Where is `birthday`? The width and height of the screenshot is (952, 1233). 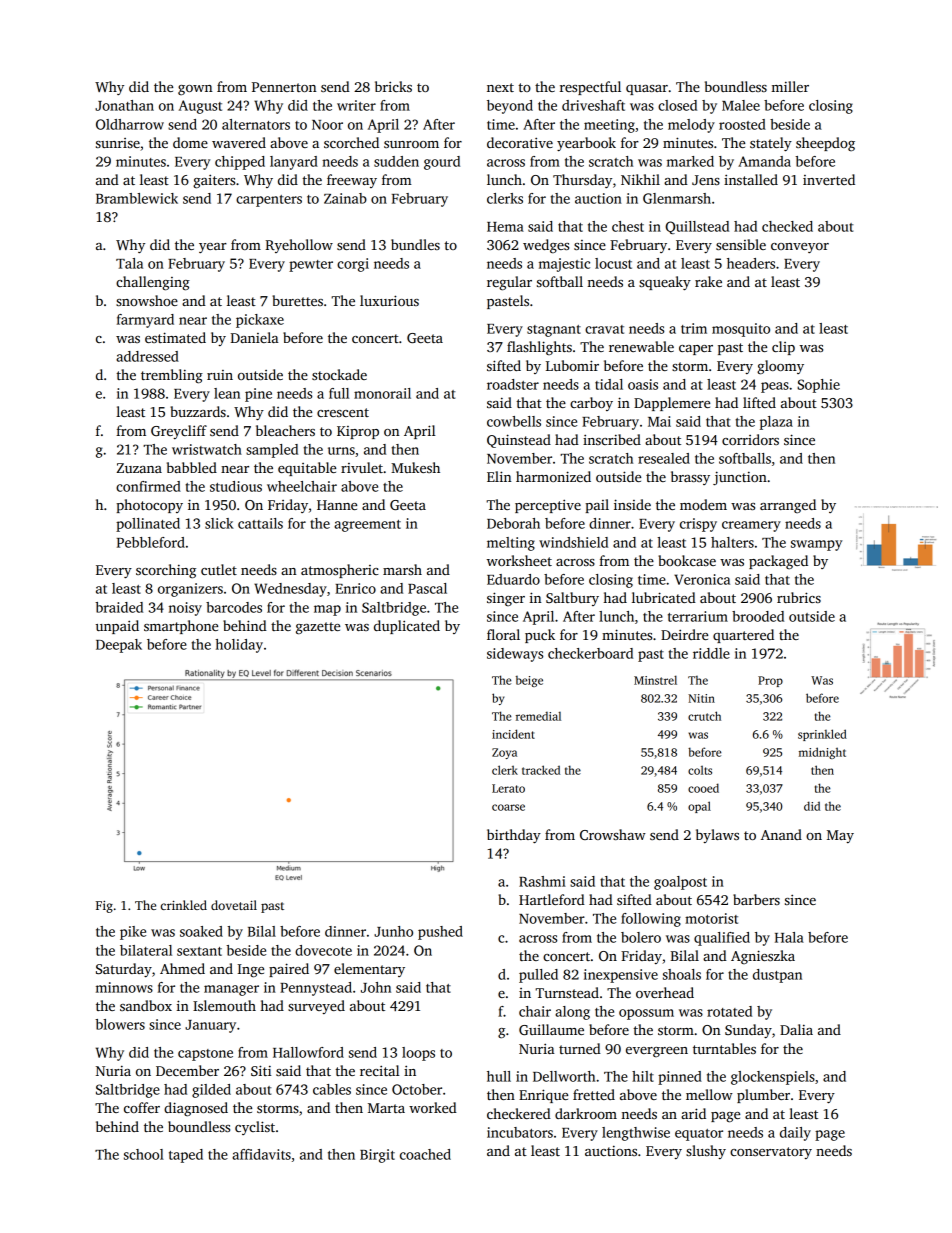
birthday is located at coordinates (514, 836).
